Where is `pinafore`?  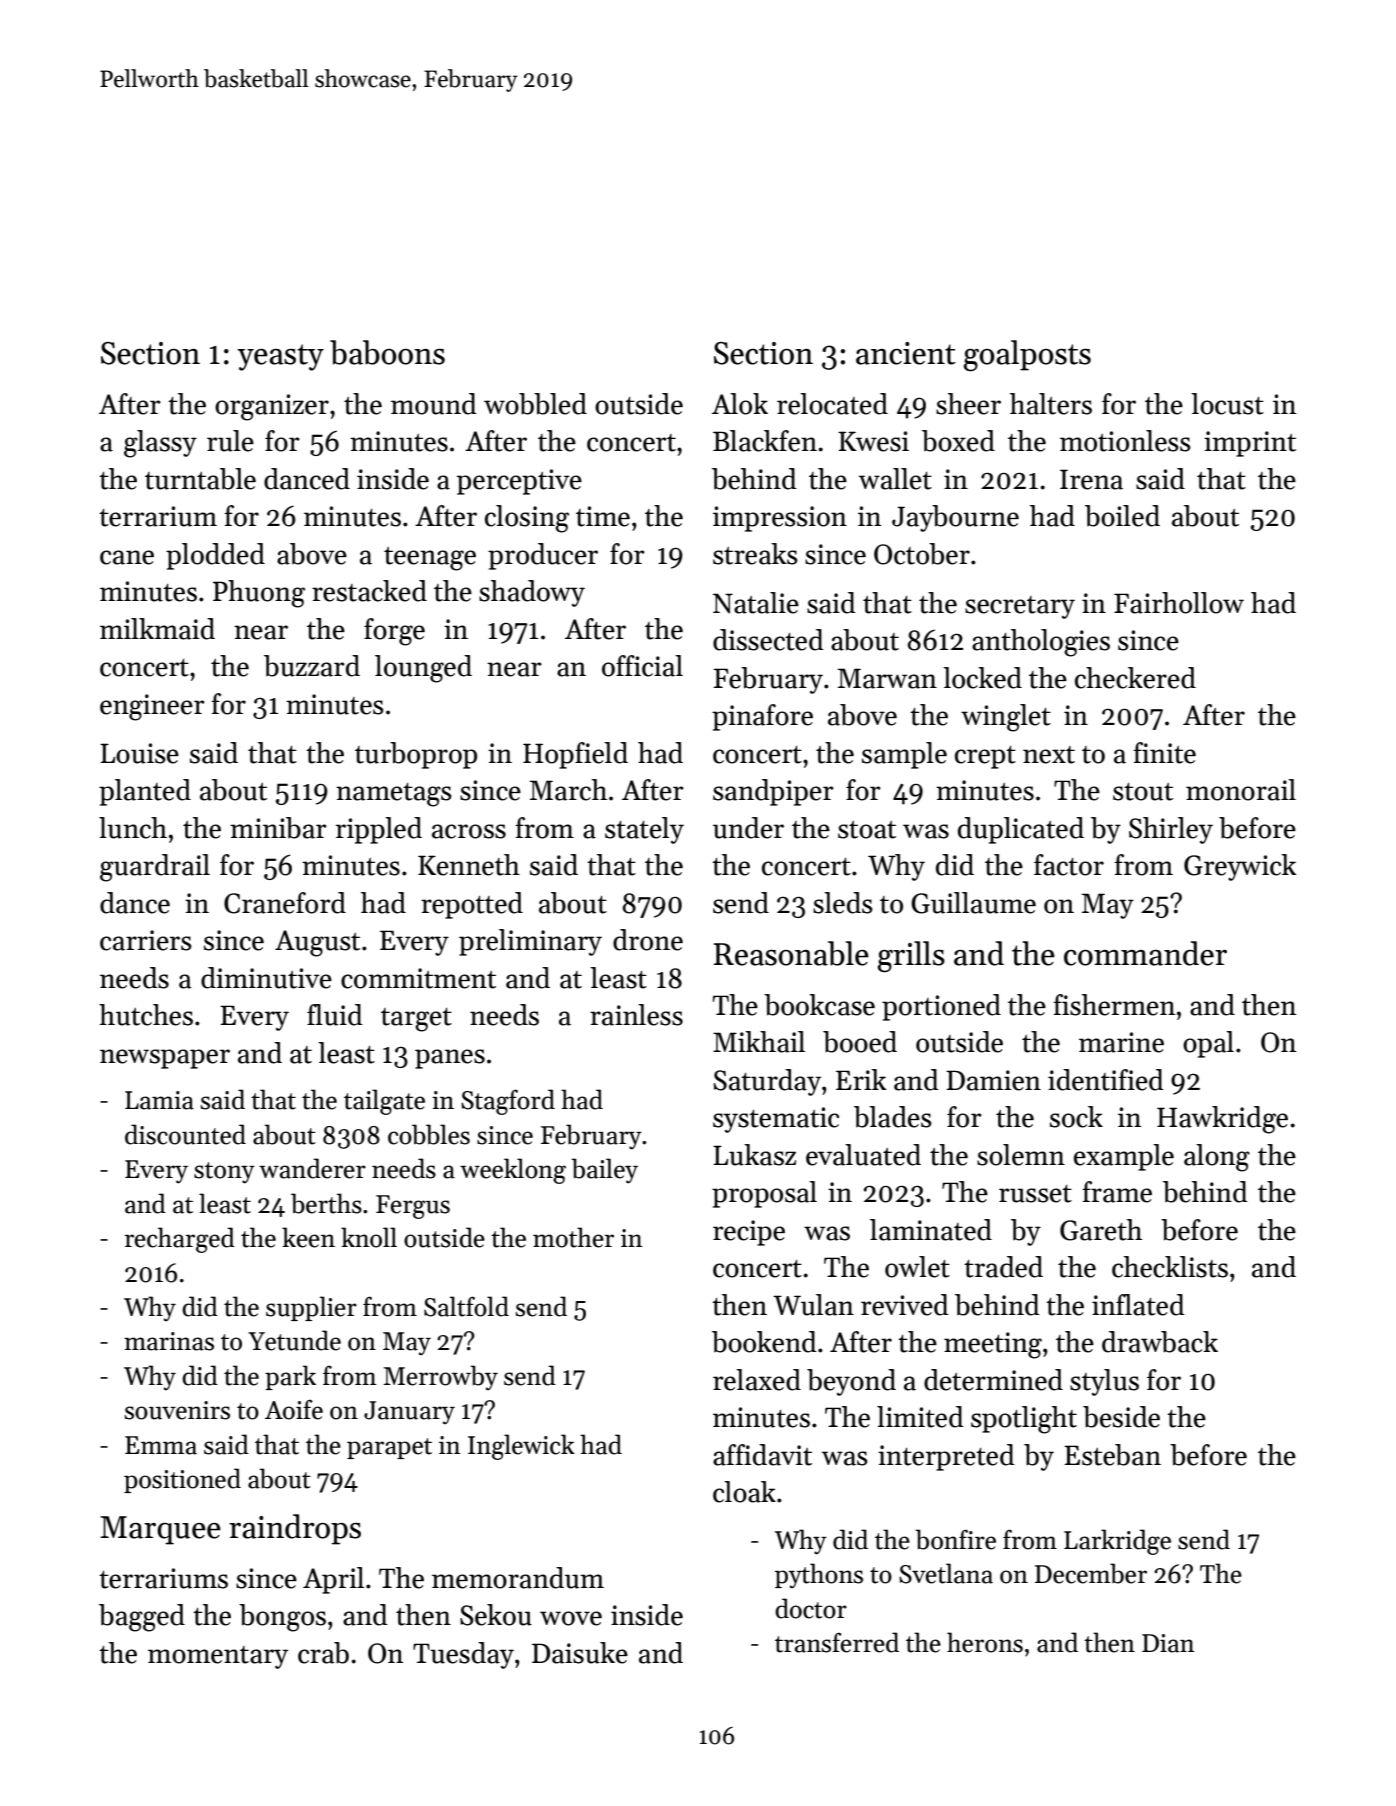
pinafore is located at coordinates (762, 717).
